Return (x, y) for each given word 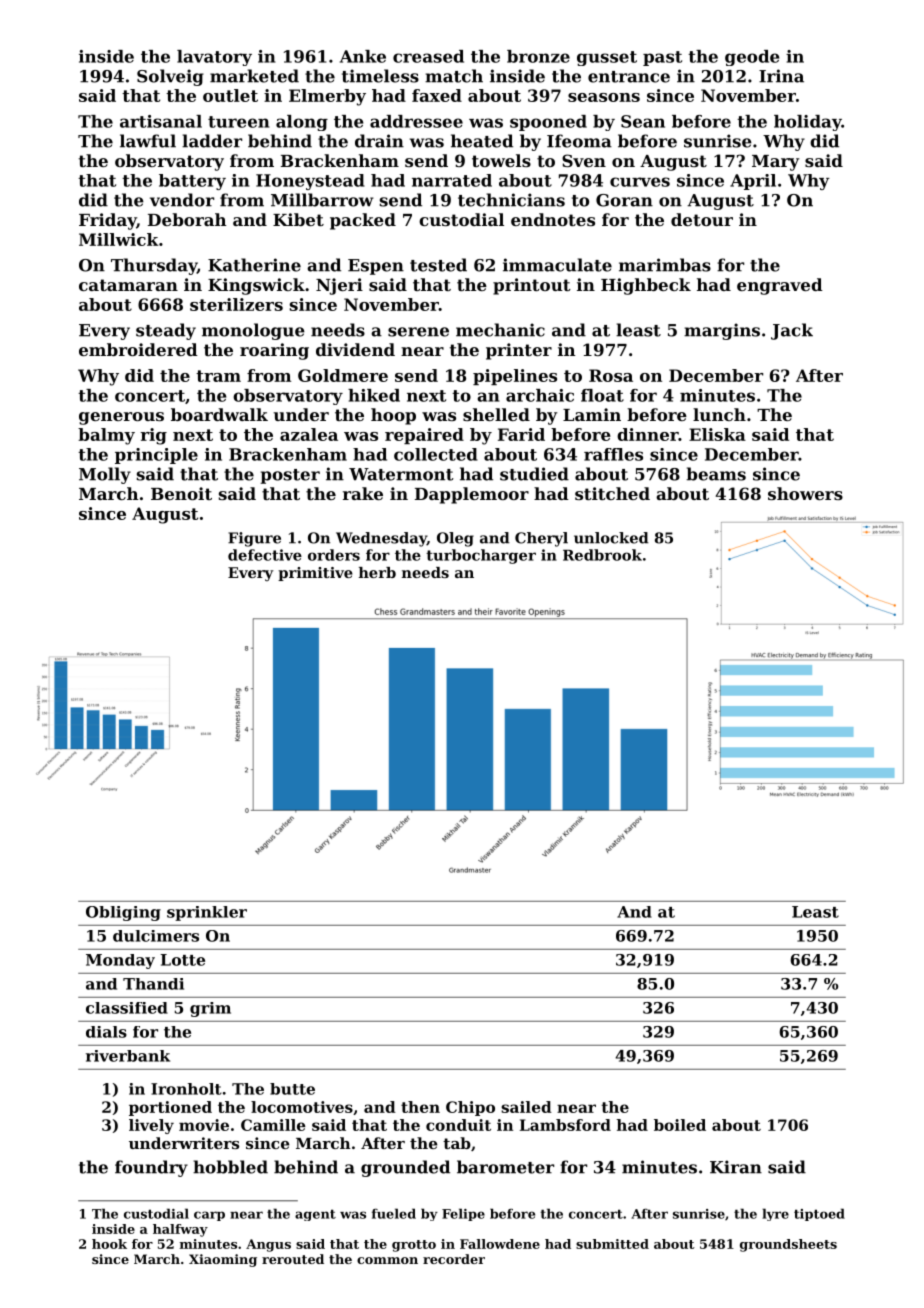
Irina (781, 76)
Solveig (170, 77)
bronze (538, 56)
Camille (273, 1125)
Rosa (611, 375)
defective (265, 555)
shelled (496, 414)
